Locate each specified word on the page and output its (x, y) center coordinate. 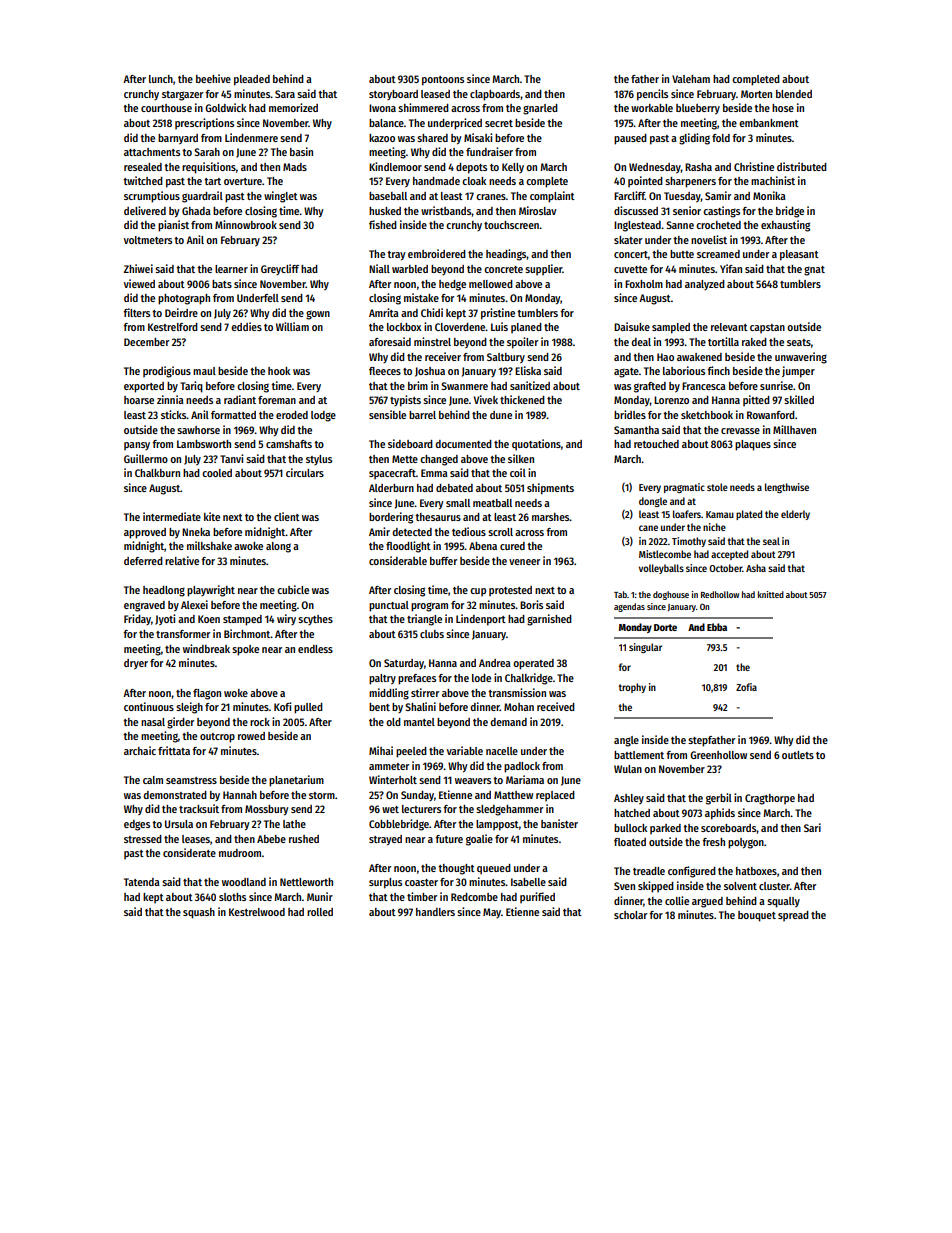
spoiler (522, 343)
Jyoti (165, 620)
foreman (277, 400)
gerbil (719, 799)
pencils (652, 95)
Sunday (417, 796)
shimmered (423, 107)
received (556, 706)
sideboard (410, 443)
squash (199, 913)
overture (243, 181)
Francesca (704, 386)
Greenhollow (718, 755)
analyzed (705, 285)
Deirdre (181, 312)
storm (322, 795)
